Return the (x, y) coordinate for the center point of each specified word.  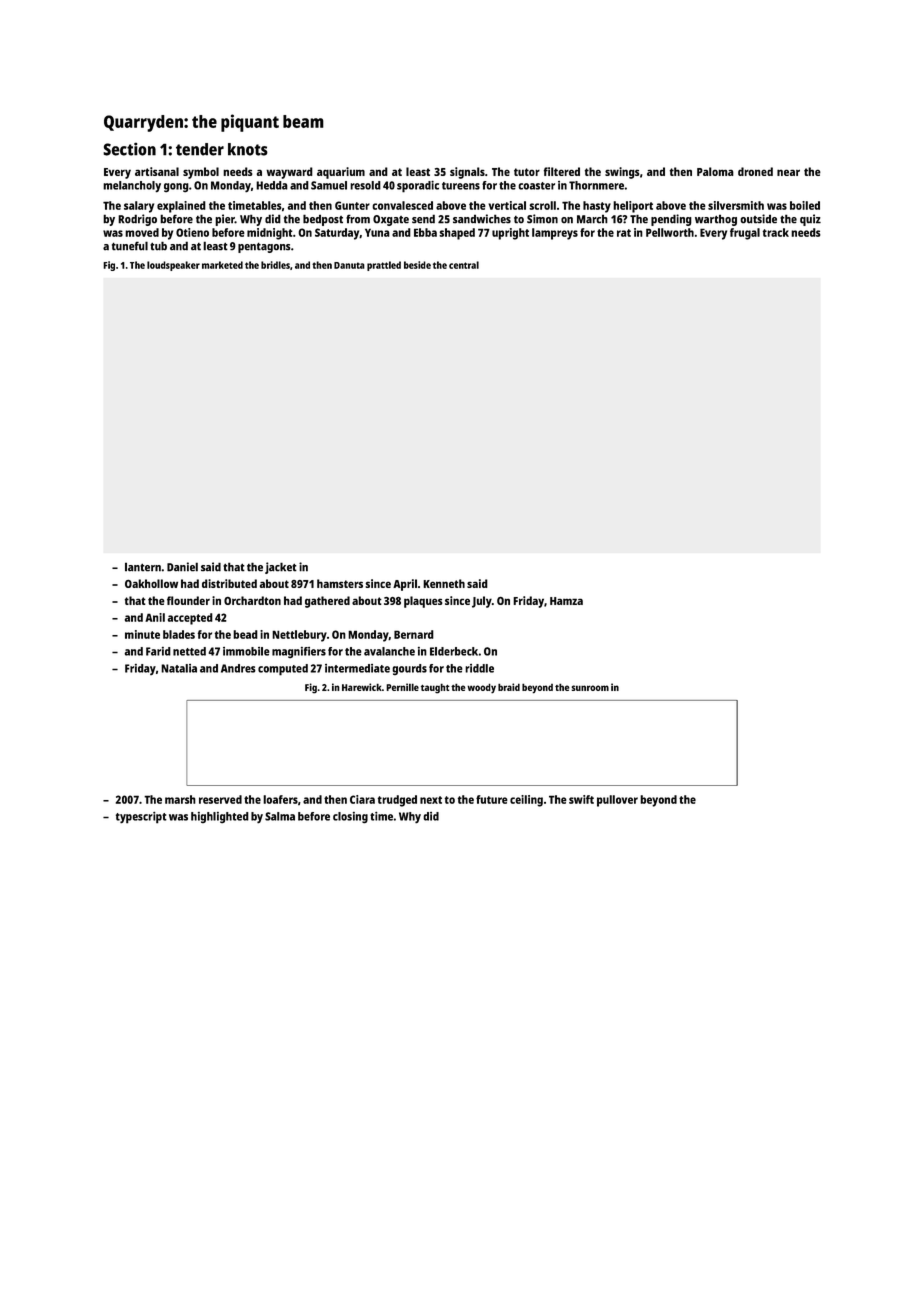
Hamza (566, 601)
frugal (745, 234)
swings (622, 173)
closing (350, 817)
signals (467, 173)
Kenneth (444, 583)
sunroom (590, 688)
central (464, 265)
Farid (158, 651)
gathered (327, 602)
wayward (289, 173)
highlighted (220, 817)
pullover (617, 801)
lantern (143, 567)
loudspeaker (173, 266)
